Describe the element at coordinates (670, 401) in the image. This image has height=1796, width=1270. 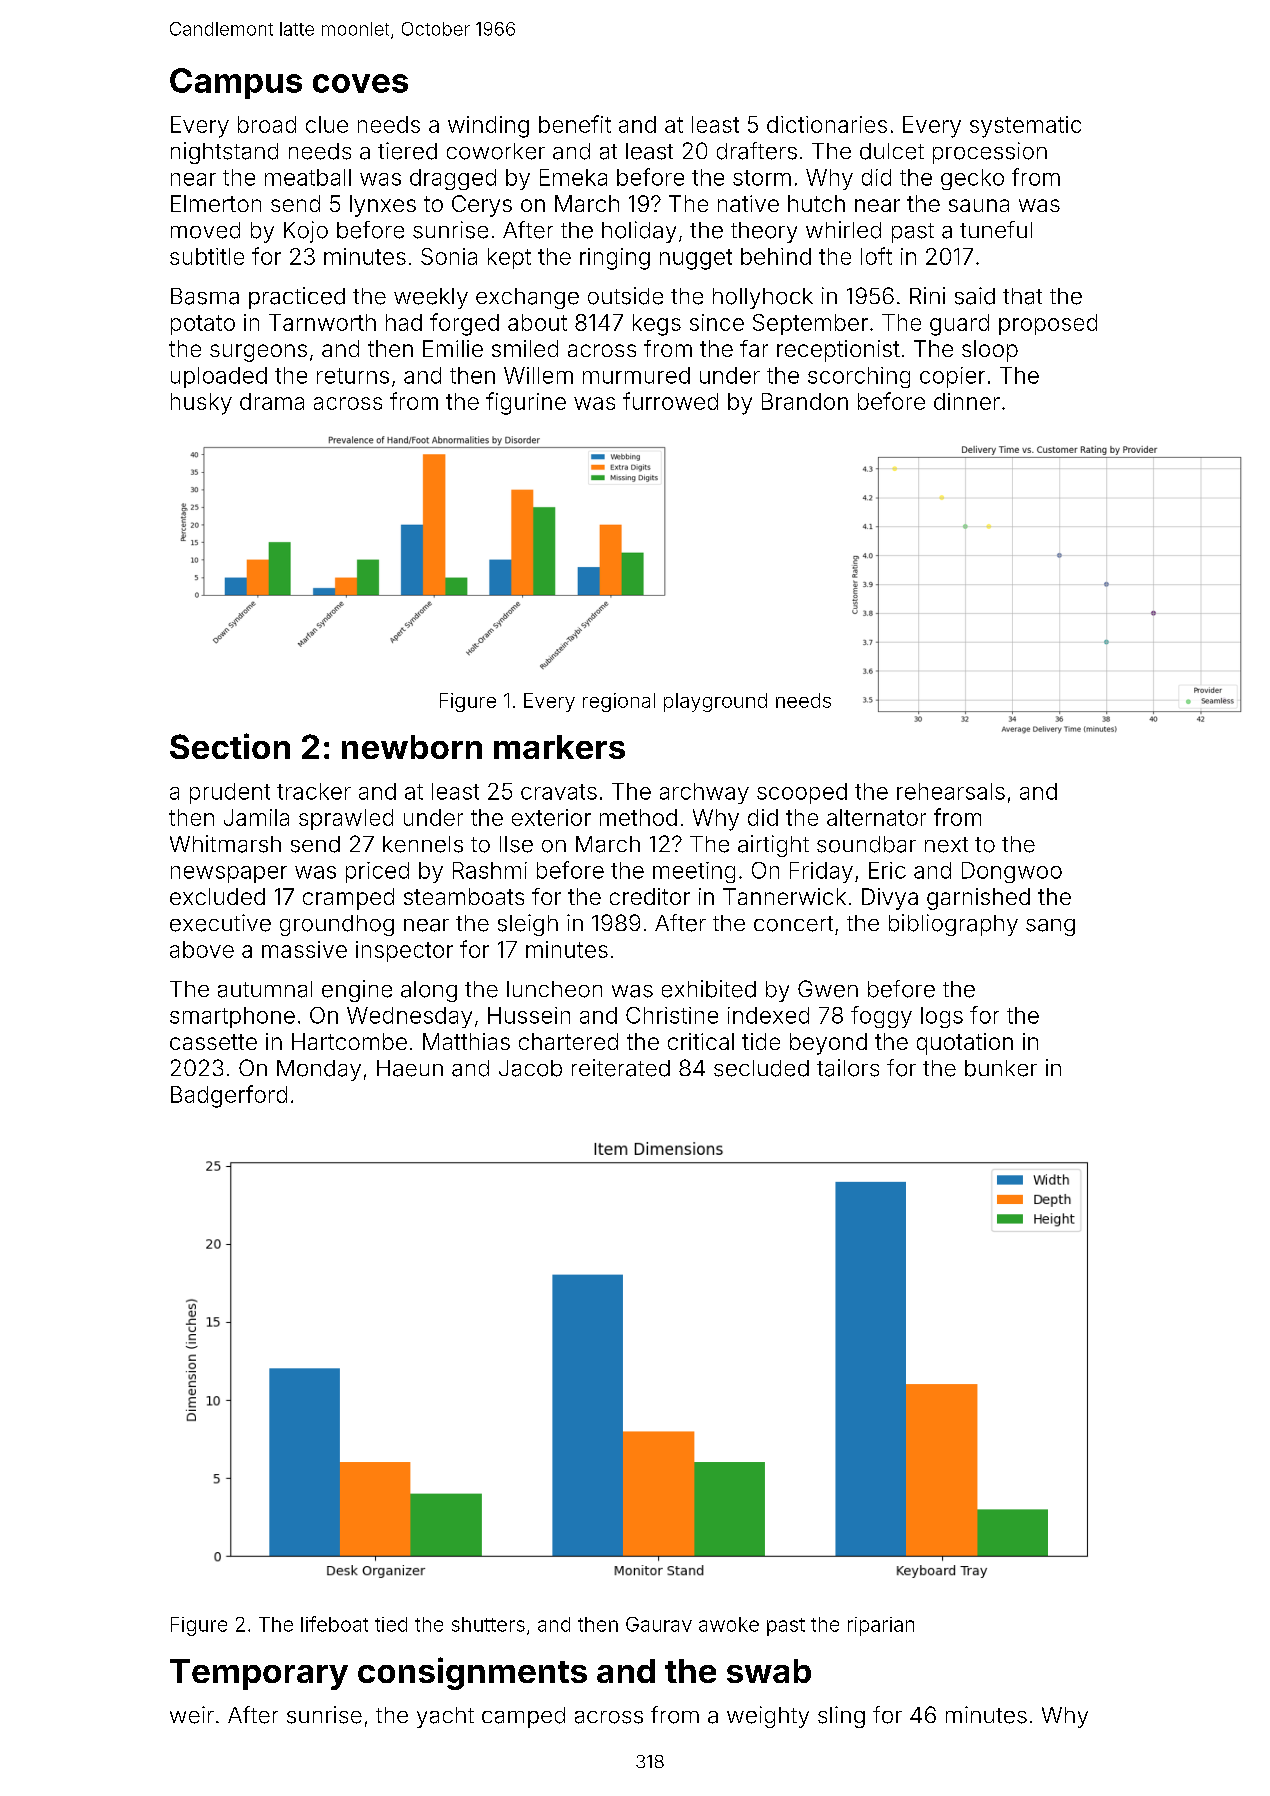
I see `furrowed` at that location.
